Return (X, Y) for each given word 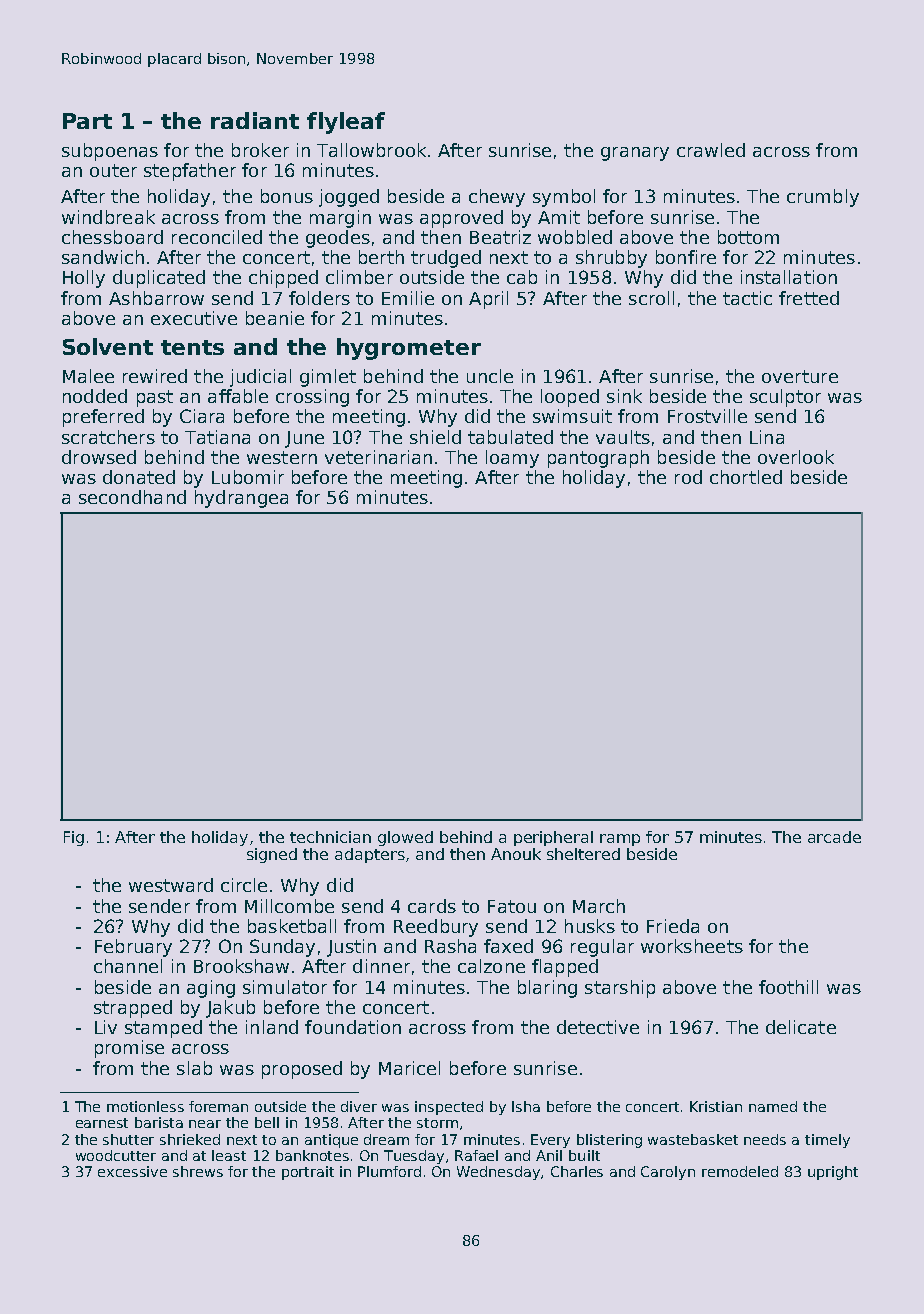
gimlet (328, 378)
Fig (74, 838)
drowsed (99, 457)
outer (113, 170)
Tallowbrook (371, 150)
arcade (834, 837)
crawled (711, 150)
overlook (796, 457)
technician (330, 837)
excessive (132, 1171)
